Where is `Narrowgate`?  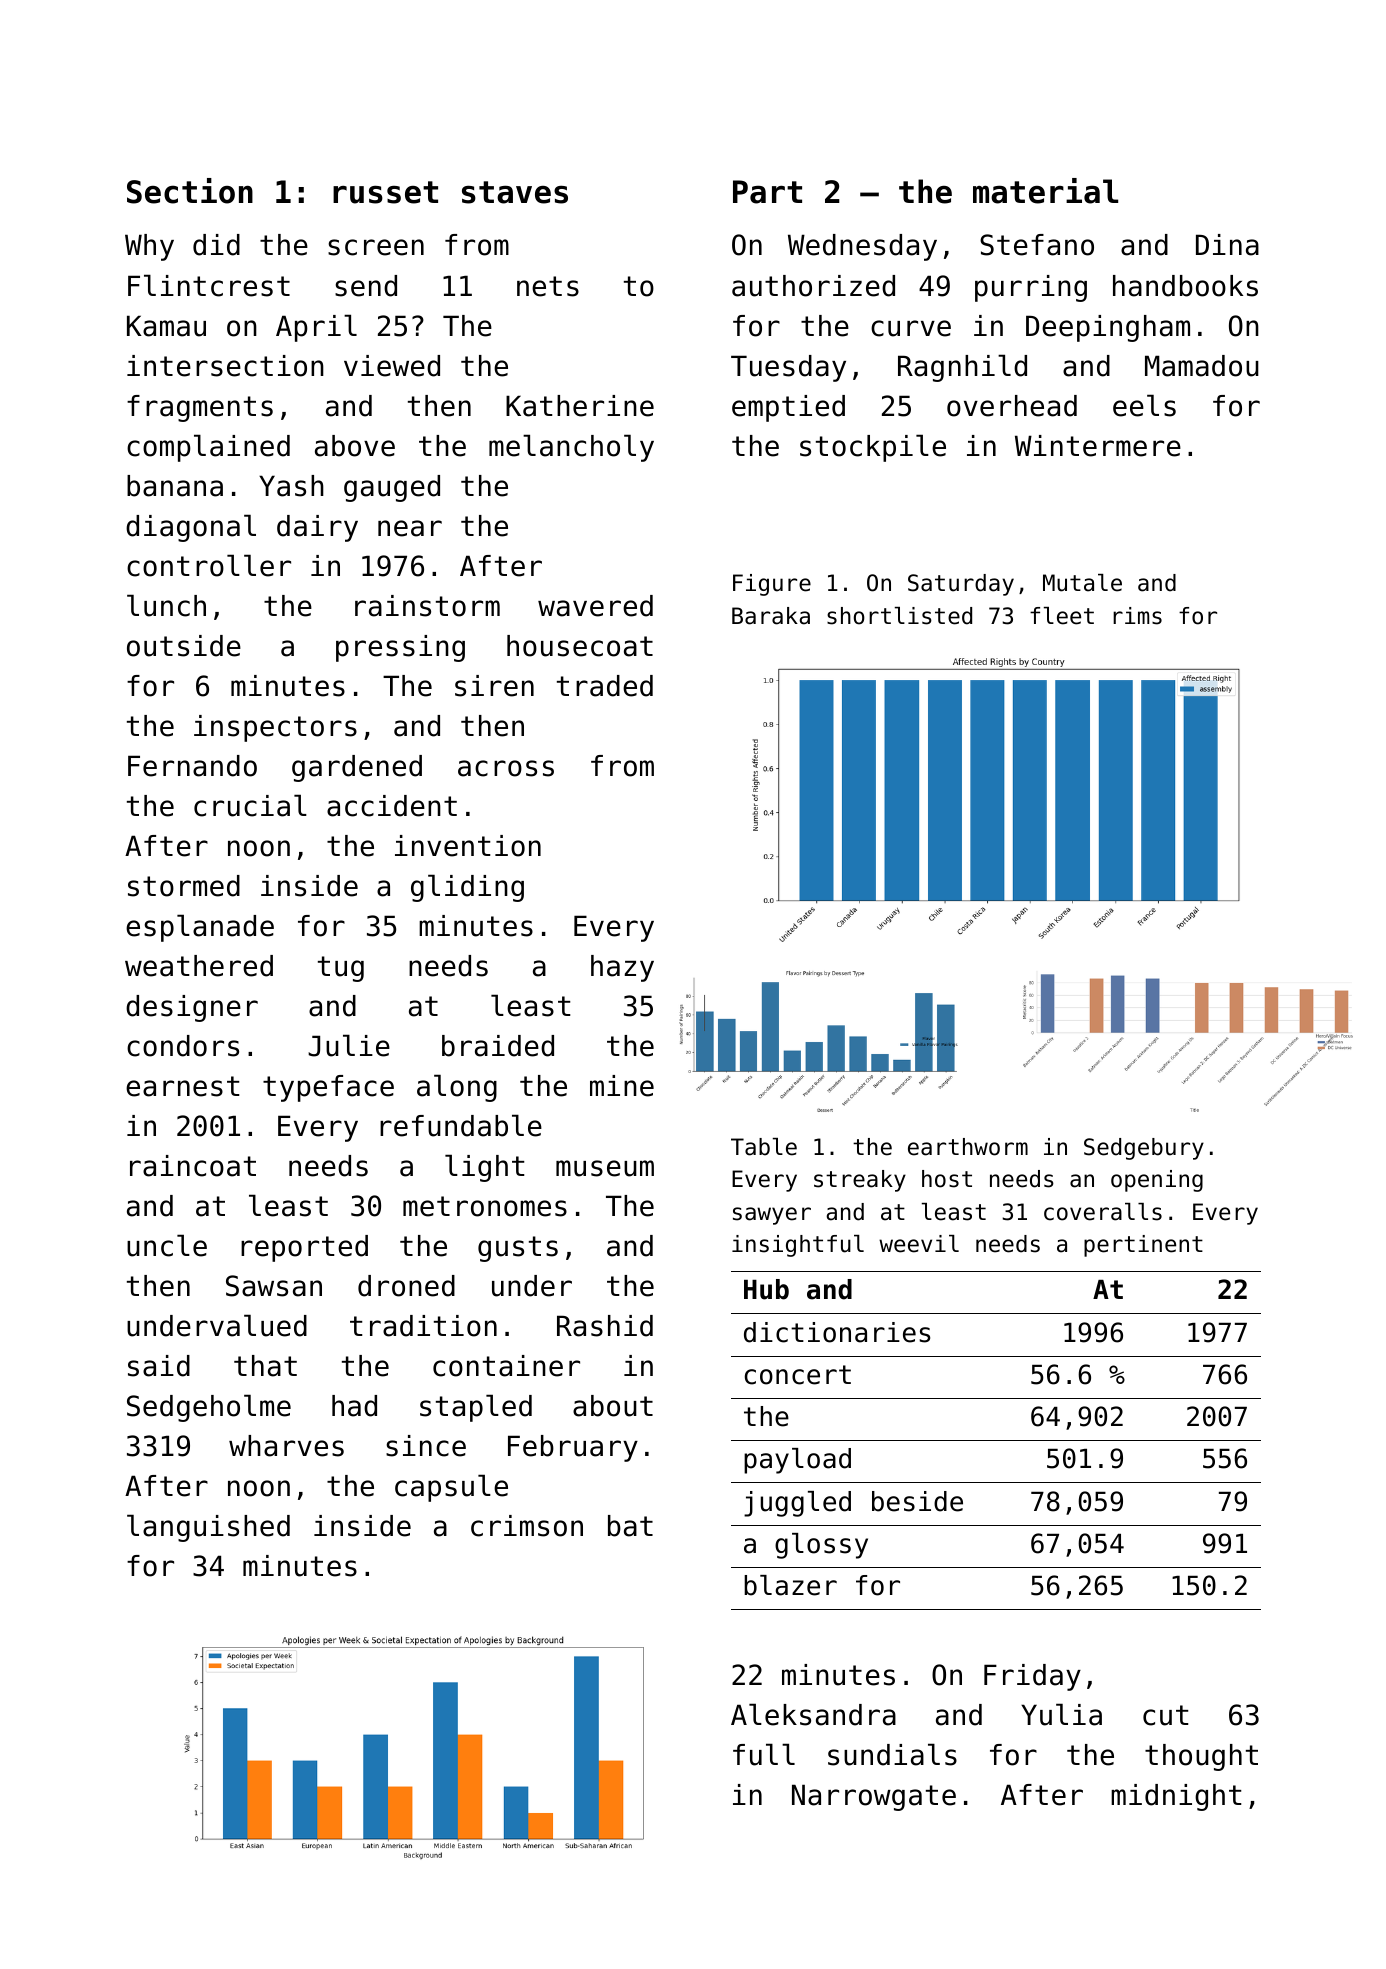
Narrowgate is located at coordinates (874, 1797).
